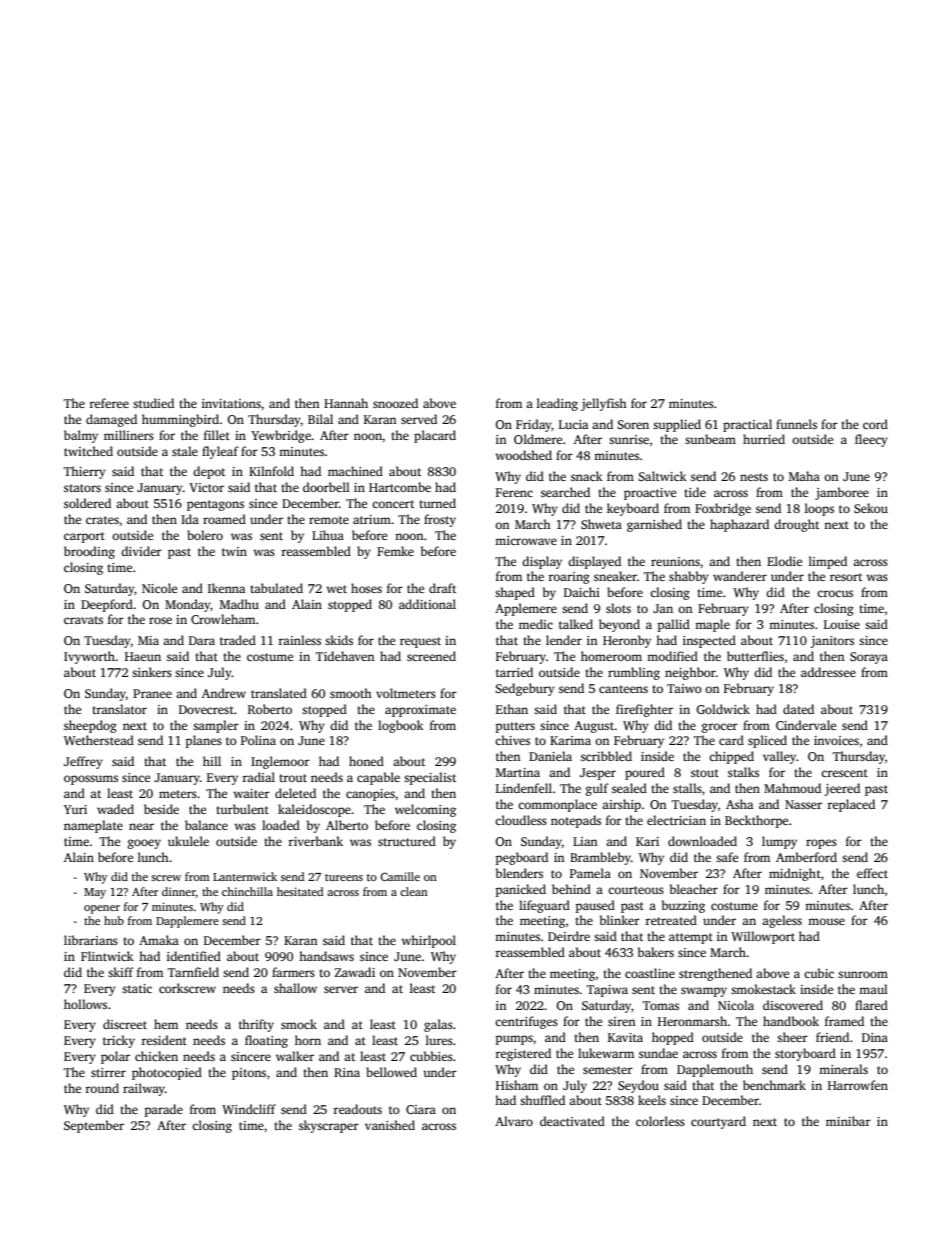 Image resolution: width=952 pixels, height=1233 pixels. I want to click on stirrer, so click(108, 1072).
